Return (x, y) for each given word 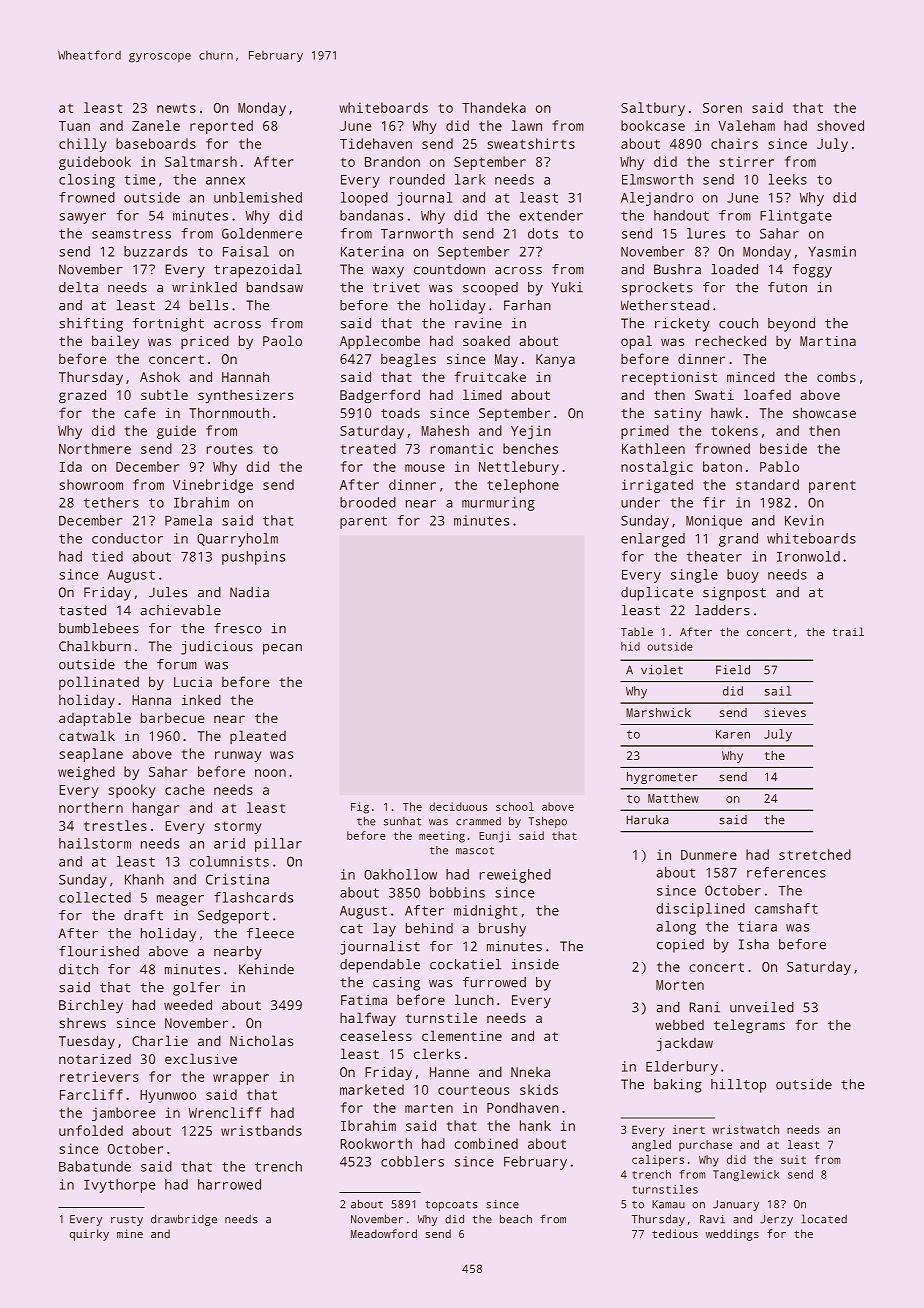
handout (681, 215)
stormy (238, 827)
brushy (502, 930)
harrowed (229, 1184)
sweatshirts (531, 143)
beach (516, 1219)
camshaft (786, 908)
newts (176, 108)
